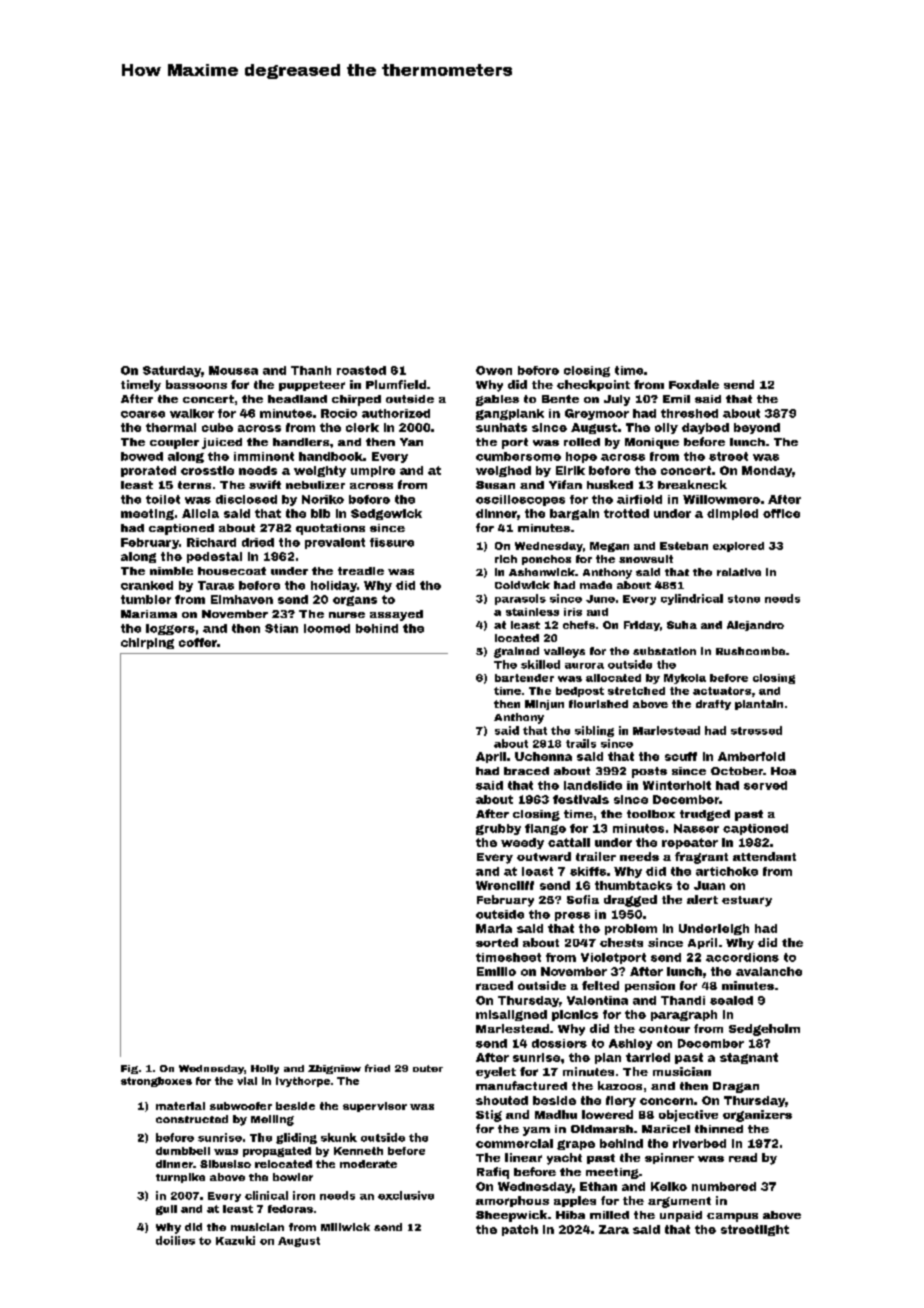 The height and width of the screenshot is (1308, 924). Describe the element at coordinates (744, 599) in the screenshot. I see `stone` at that location.
